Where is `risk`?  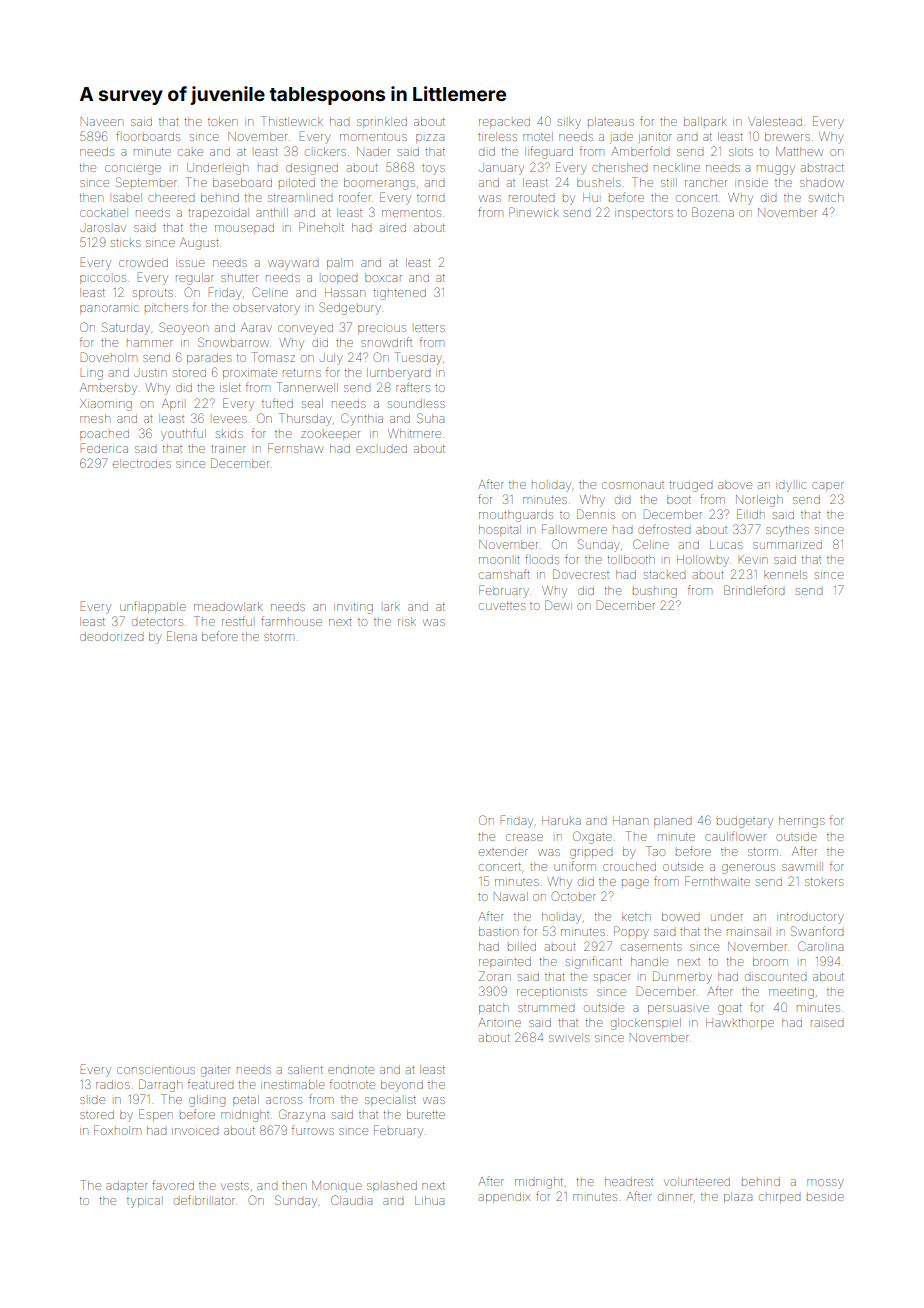 risk is located at coordinates (407, 621).
